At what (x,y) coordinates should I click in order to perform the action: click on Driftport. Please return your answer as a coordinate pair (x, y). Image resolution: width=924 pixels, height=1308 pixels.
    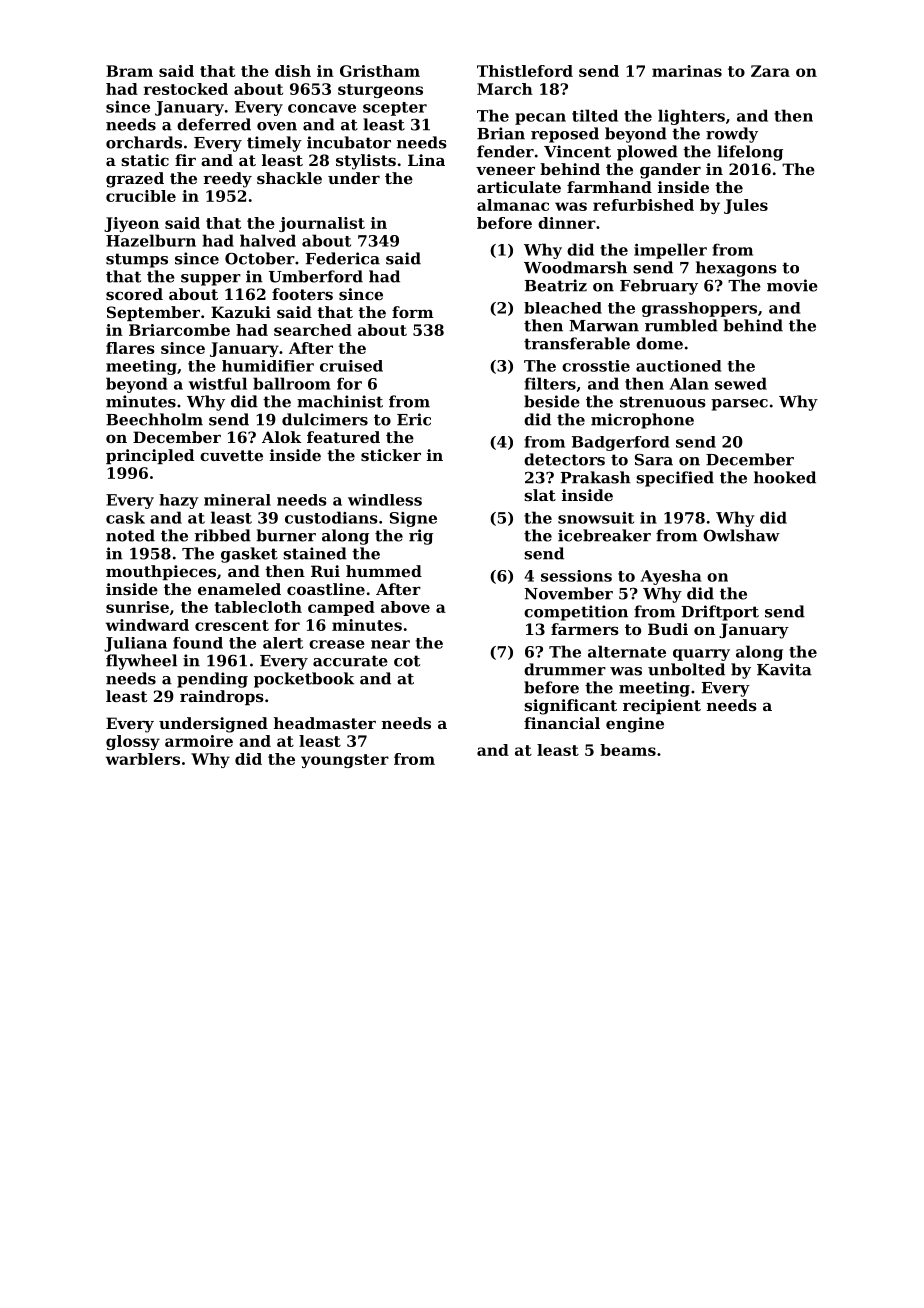
    Looking at the image, I should click on (720, 613).
